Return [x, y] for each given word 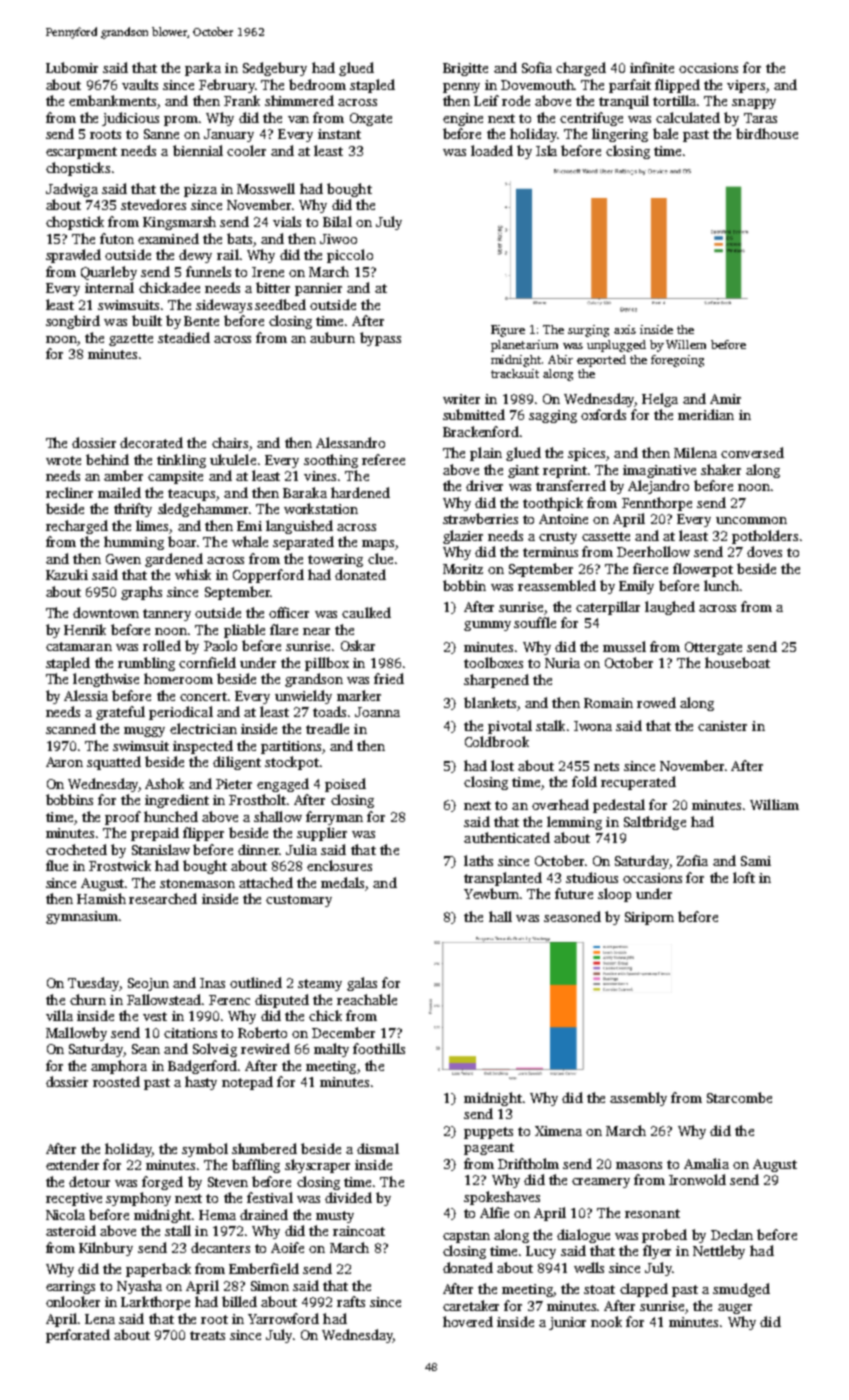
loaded [492, 150]
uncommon [751, 520]
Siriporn [649, 918]
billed [239, 1301]
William [774, 804]
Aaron [64, 762]
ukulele [233, 459]
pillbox [327, 664]
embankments [112, 100]
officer [289, 612]
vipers [746, 86]
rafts [351, 1301]
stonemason [197, 883]
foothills [379, 1048]
